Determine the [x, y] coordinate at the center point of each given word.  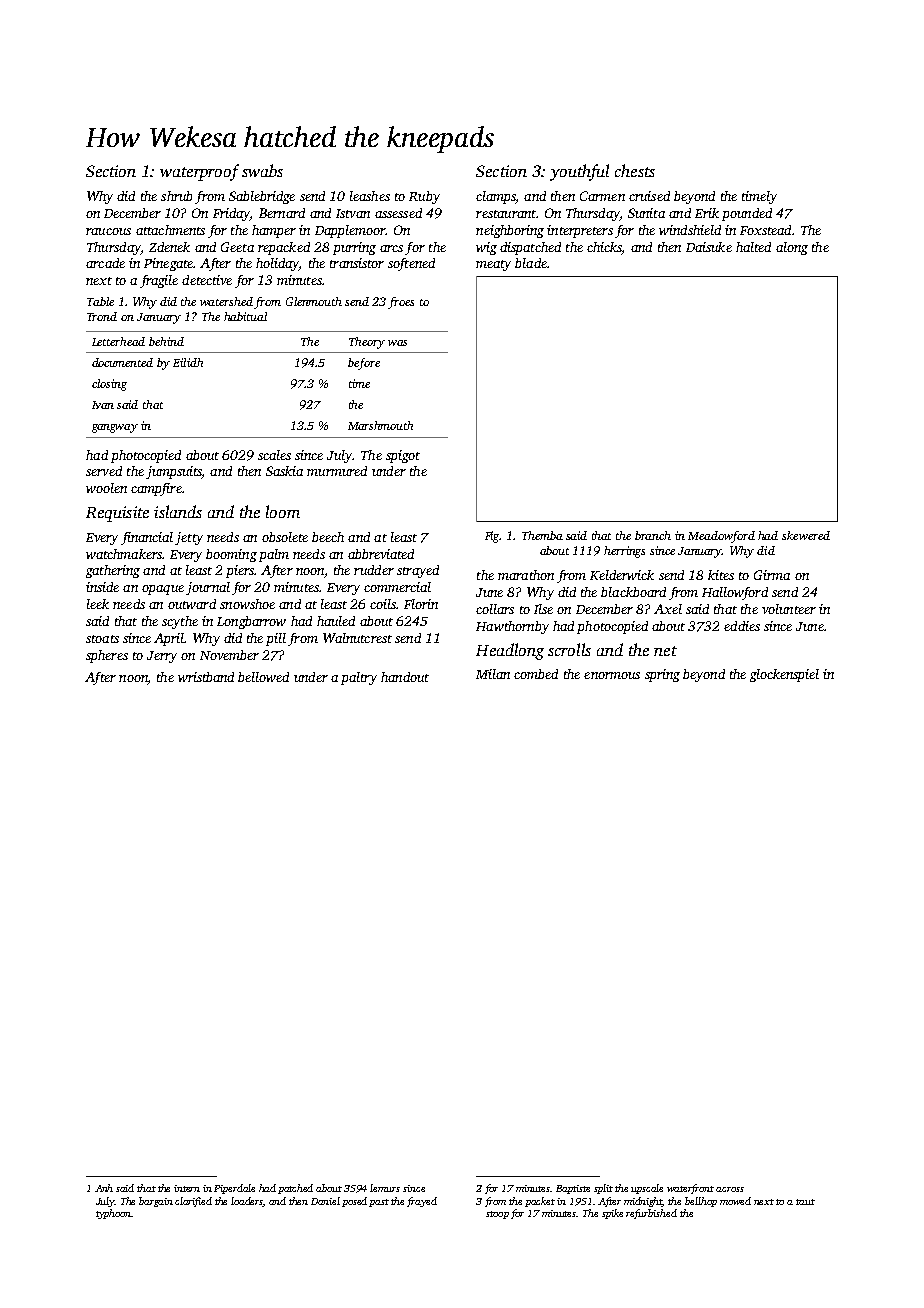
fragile [159, 281]
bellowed [263, 677]
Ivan [103, 405]
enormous [612, 675]
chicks [604, 247]
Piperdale [234, 1189]
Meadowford [721, 537]
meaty [493, 265]
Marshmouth [380, 425]
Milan [493, 674]
